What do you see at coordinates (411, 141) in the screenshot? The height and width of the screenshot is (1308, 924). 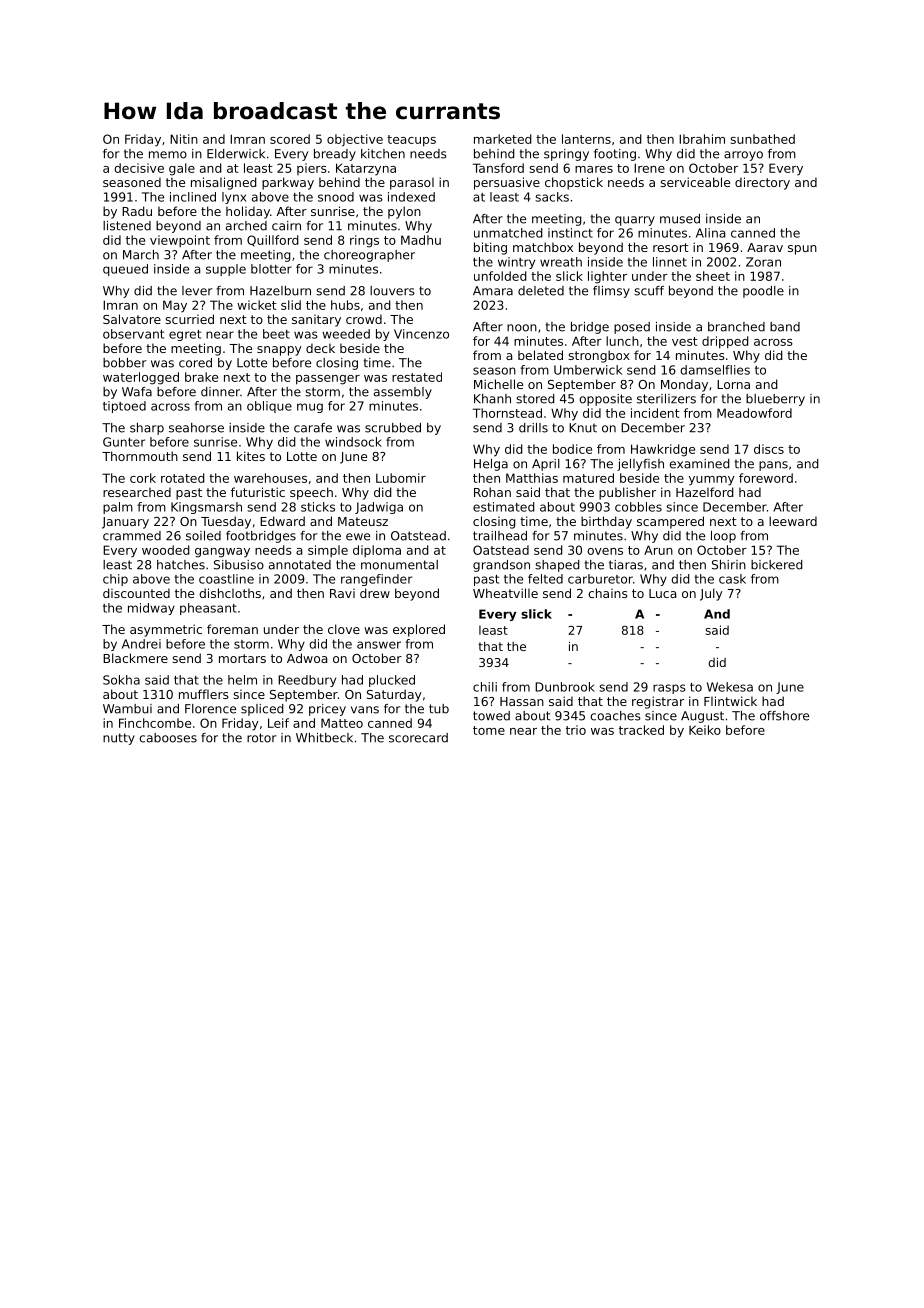 I see `teacups` at bounding box center [411, 141].
